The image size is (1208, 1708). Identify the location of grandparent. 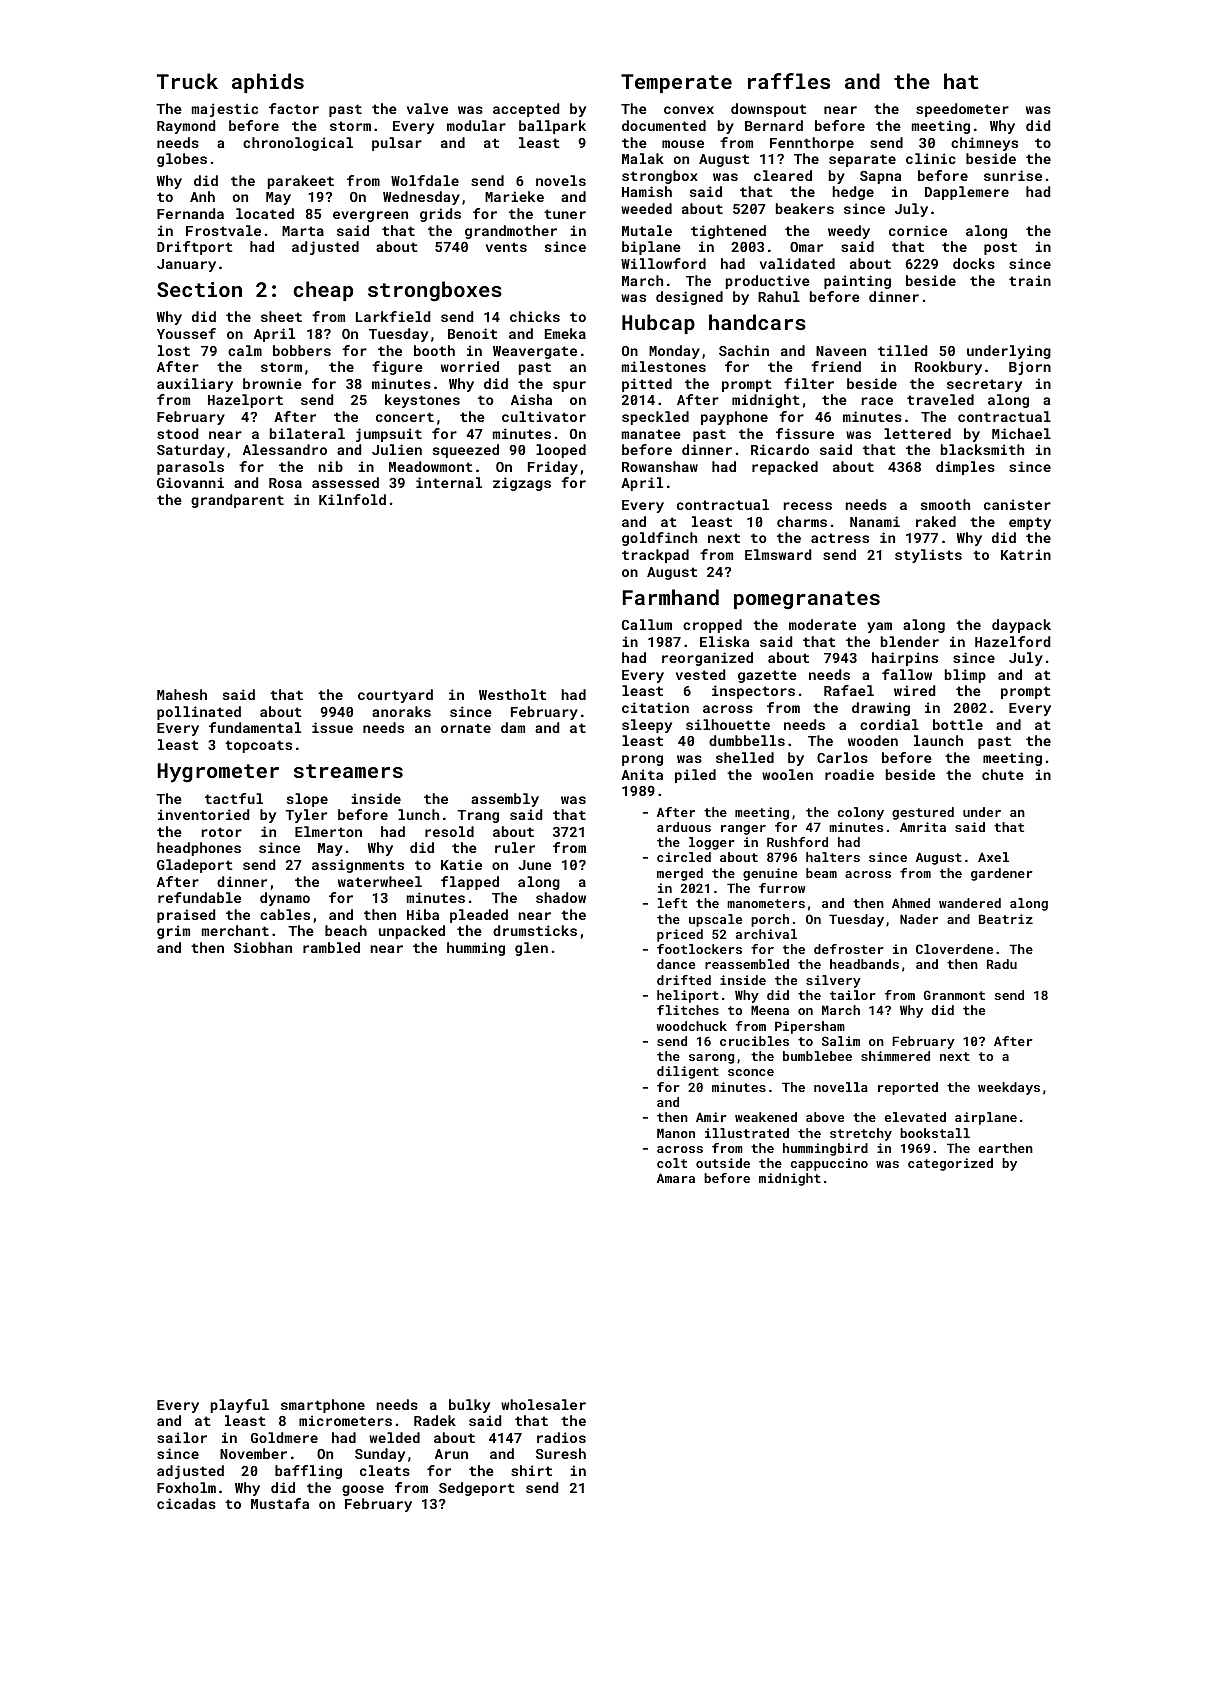
(237, 501).
